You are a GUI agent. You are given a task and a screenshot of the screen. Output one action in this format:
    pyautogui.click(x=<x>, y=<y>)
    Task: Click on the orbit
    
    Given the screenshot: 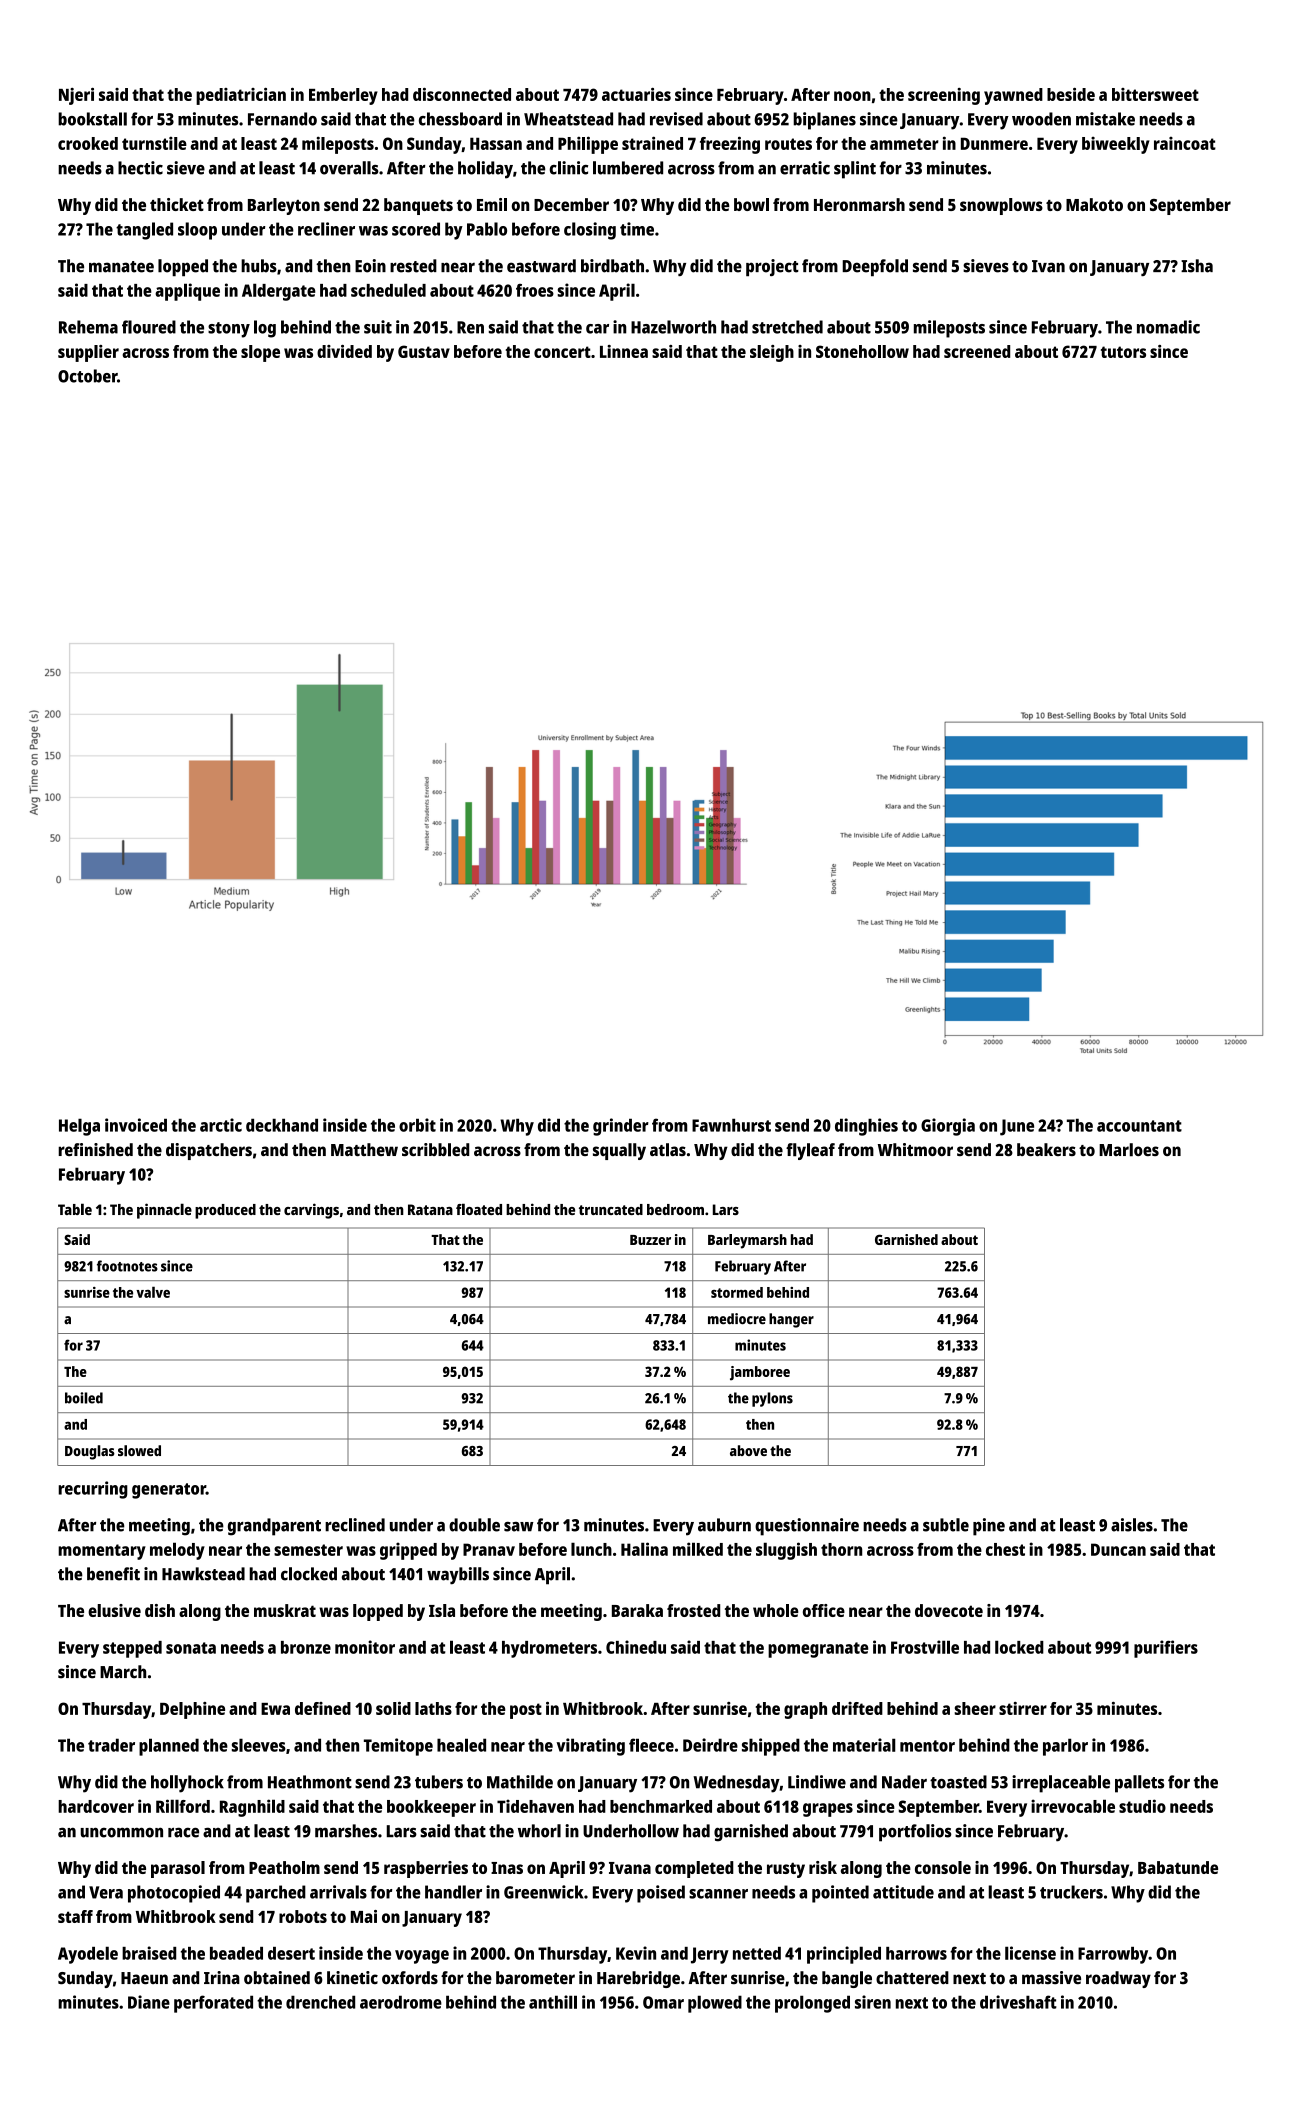 What is the action you would take?
    pyautogui.click(x=417, y=1125)
